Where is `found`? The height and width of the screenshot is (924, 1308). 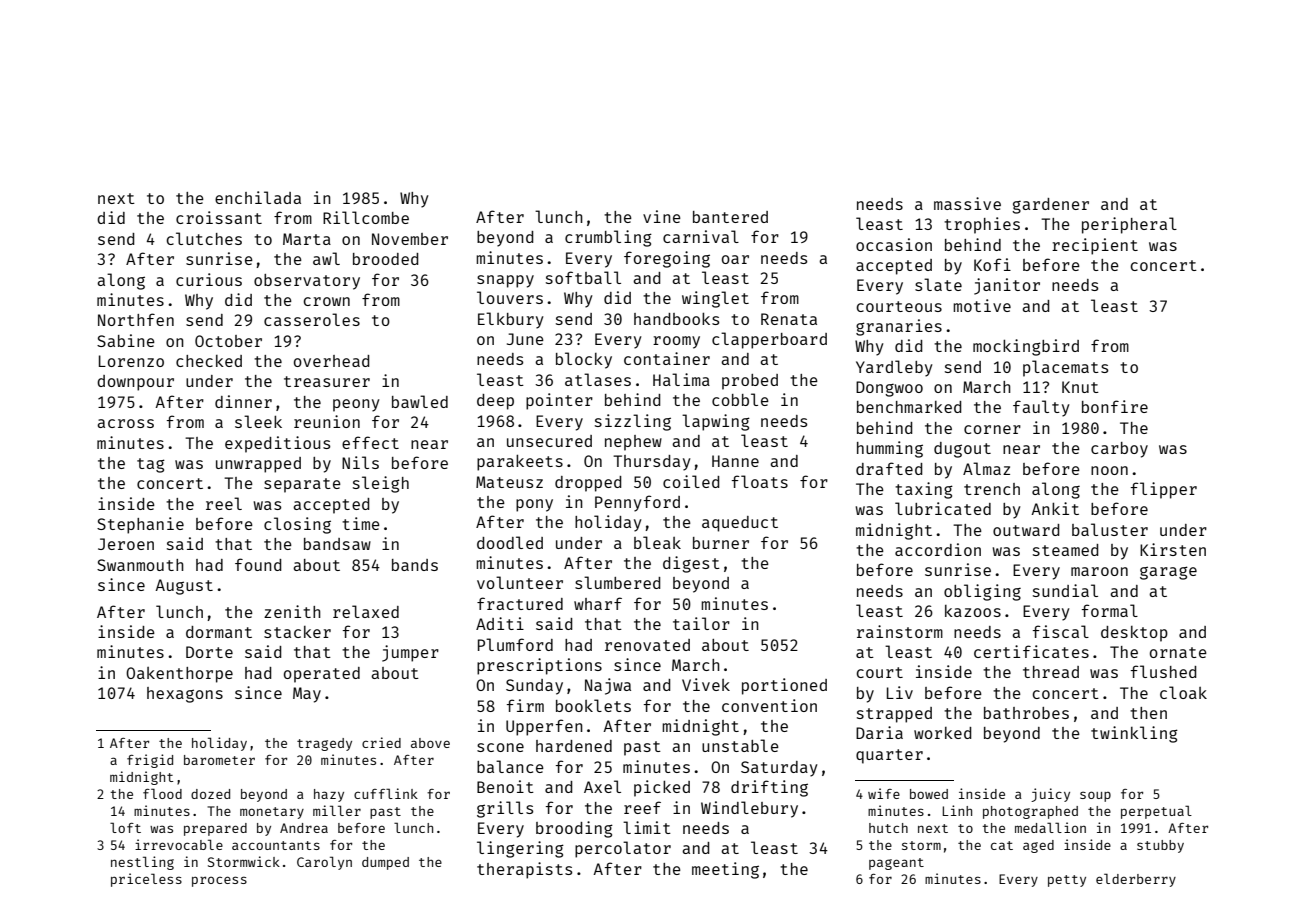
found is located at coordinates (258, 564).
